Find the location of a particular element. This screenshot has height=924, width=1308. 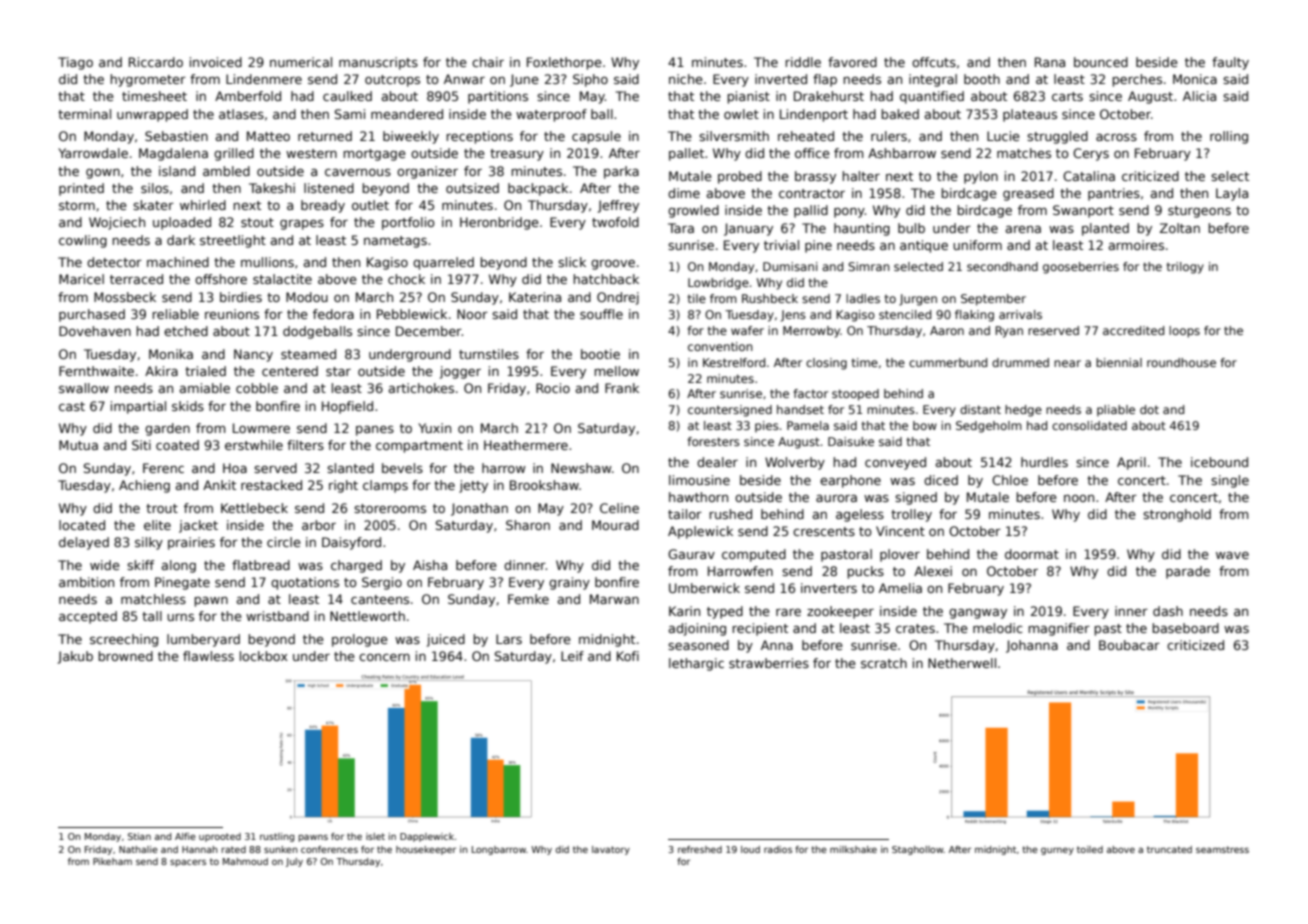

rustling is located at coordinates (277, 837).
